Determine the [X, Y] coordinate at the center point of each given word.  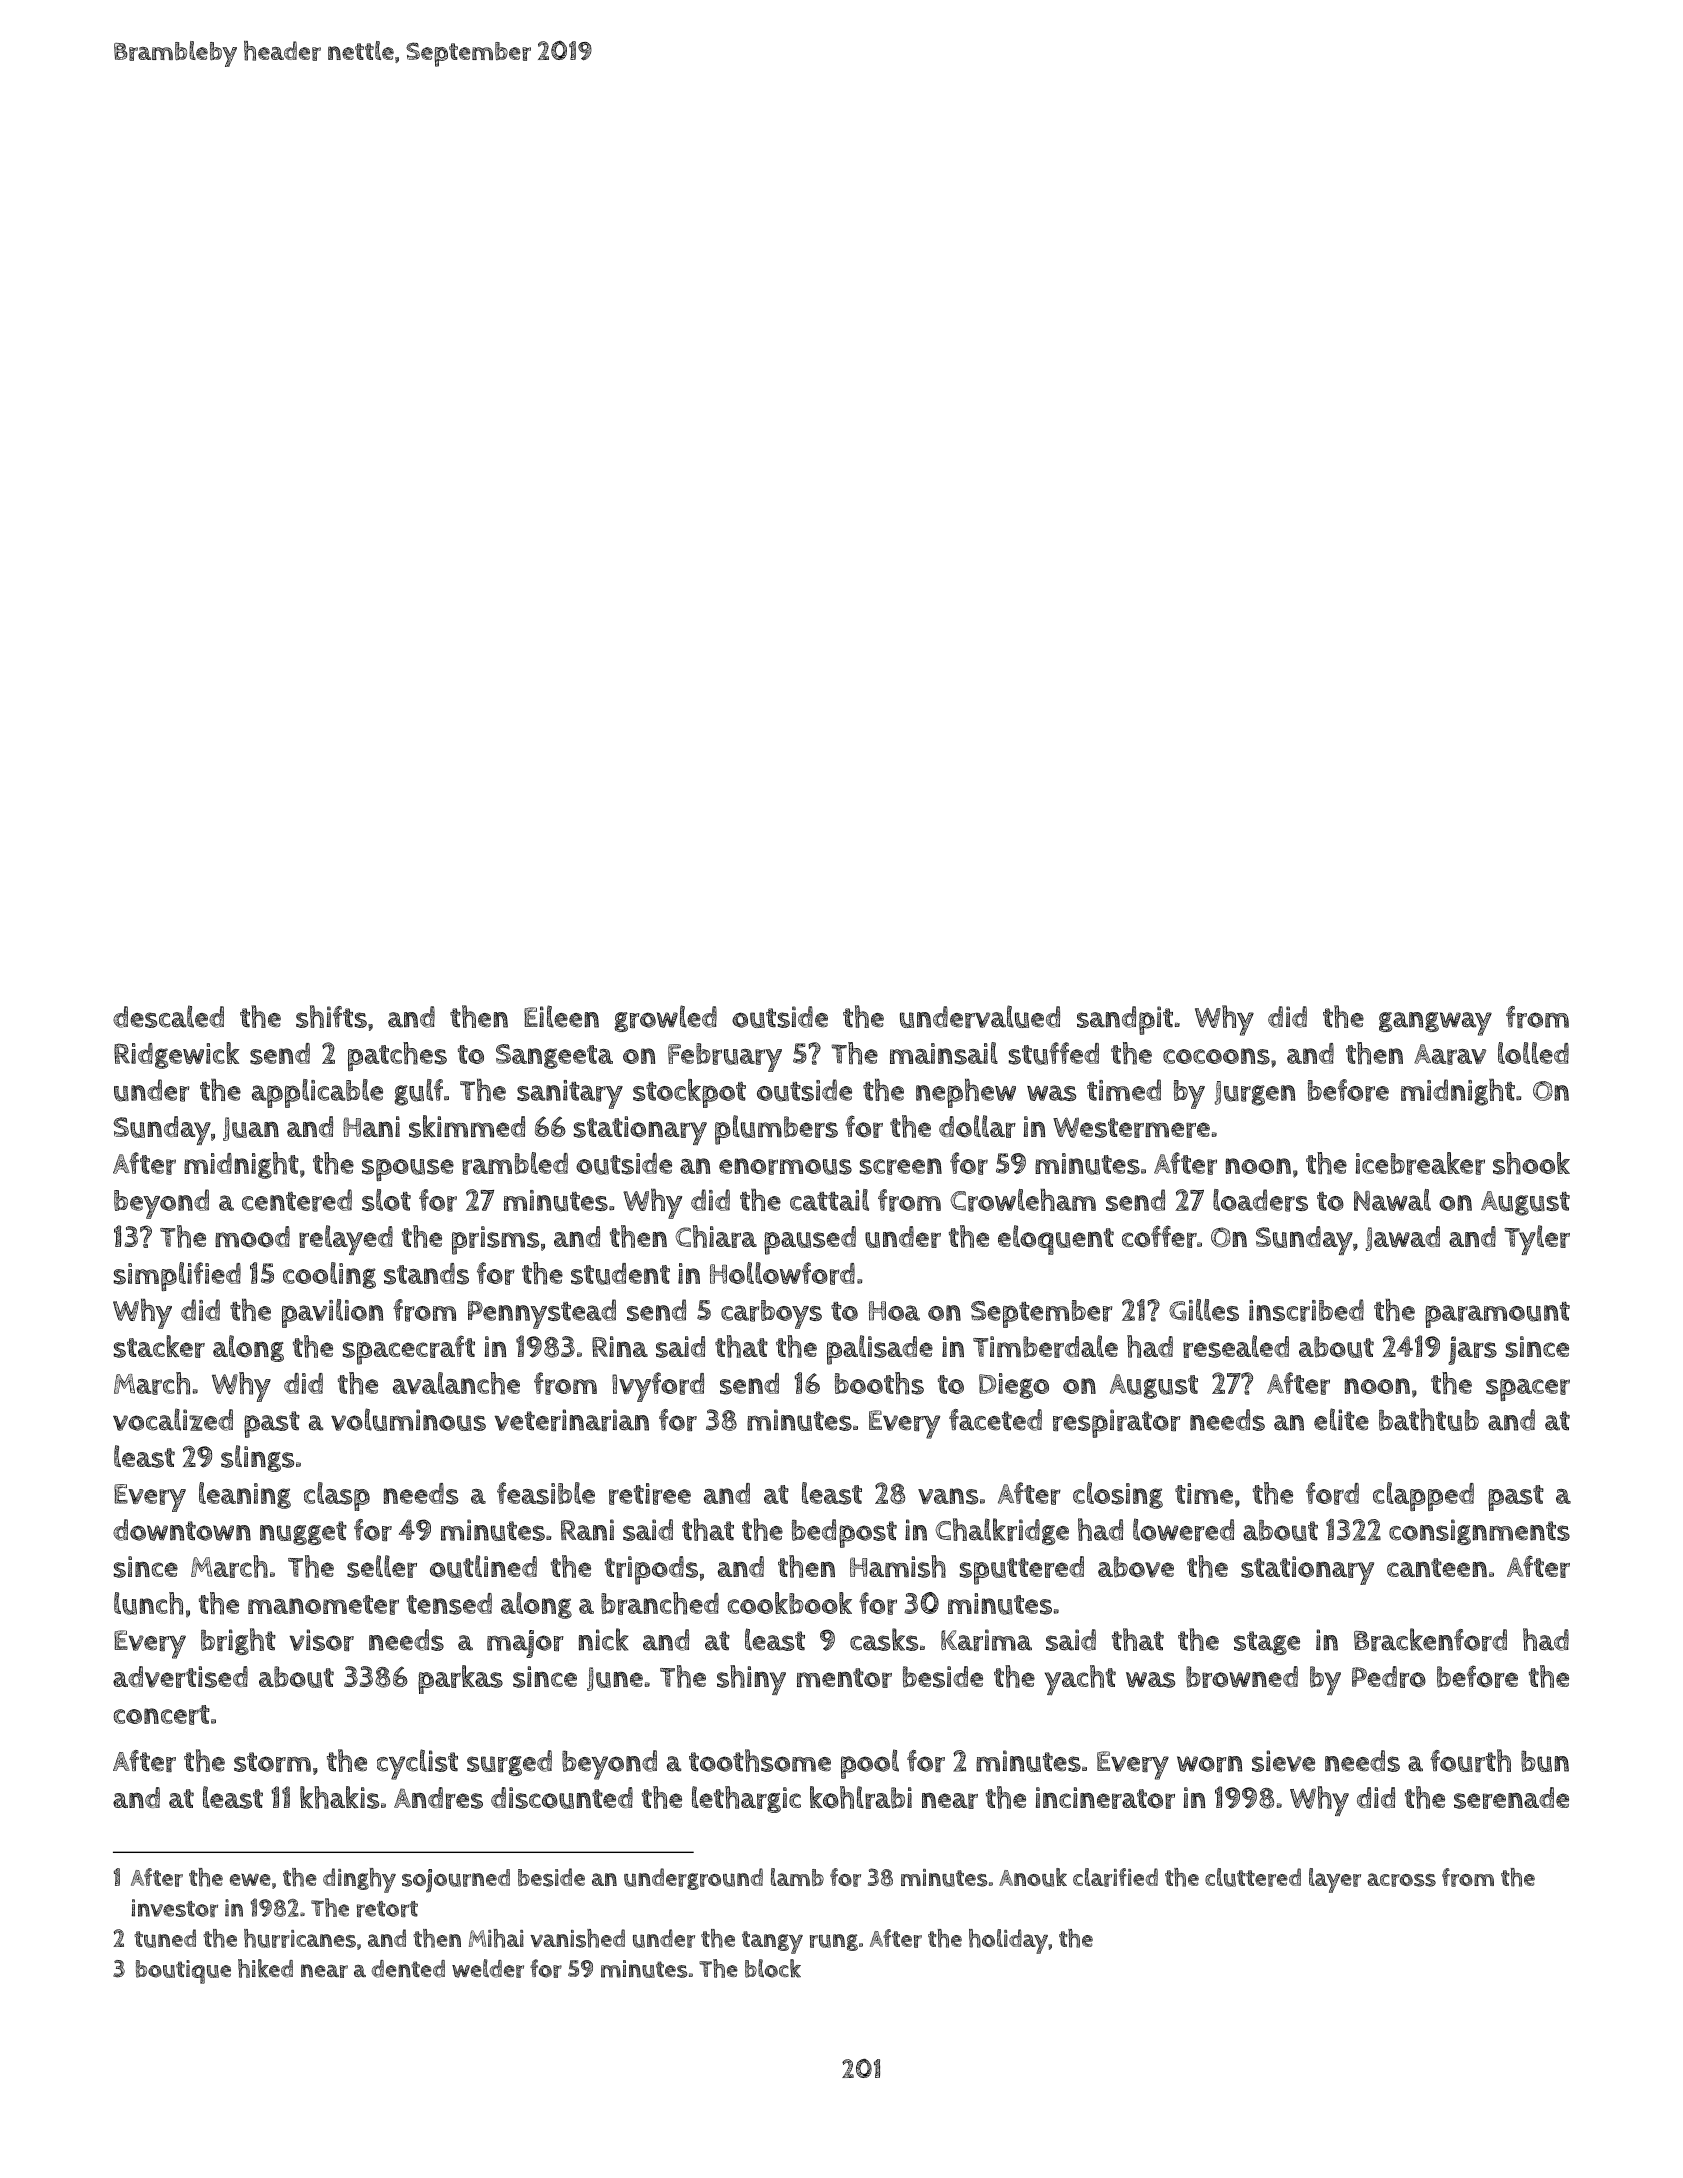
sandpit [1125, 1020]
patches [397, 1056]
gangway [1435, 1024]
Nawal [1392, 1200]
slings [257, 1458]
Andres [438, 1798]
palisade [880, 1350]
